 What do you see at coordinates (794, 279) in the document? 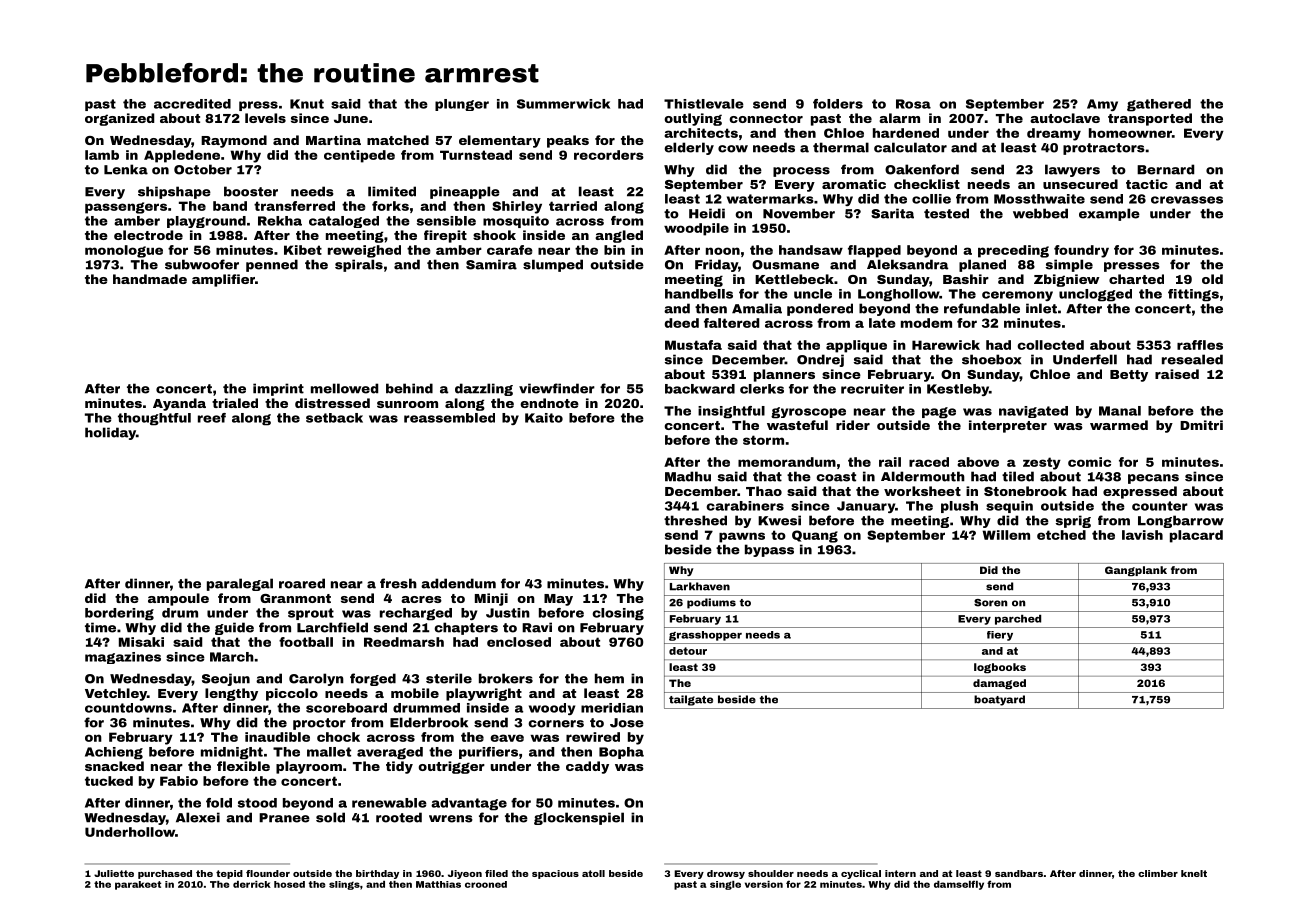
I see `Kettlebeck` at bounding box center [794, 279].
